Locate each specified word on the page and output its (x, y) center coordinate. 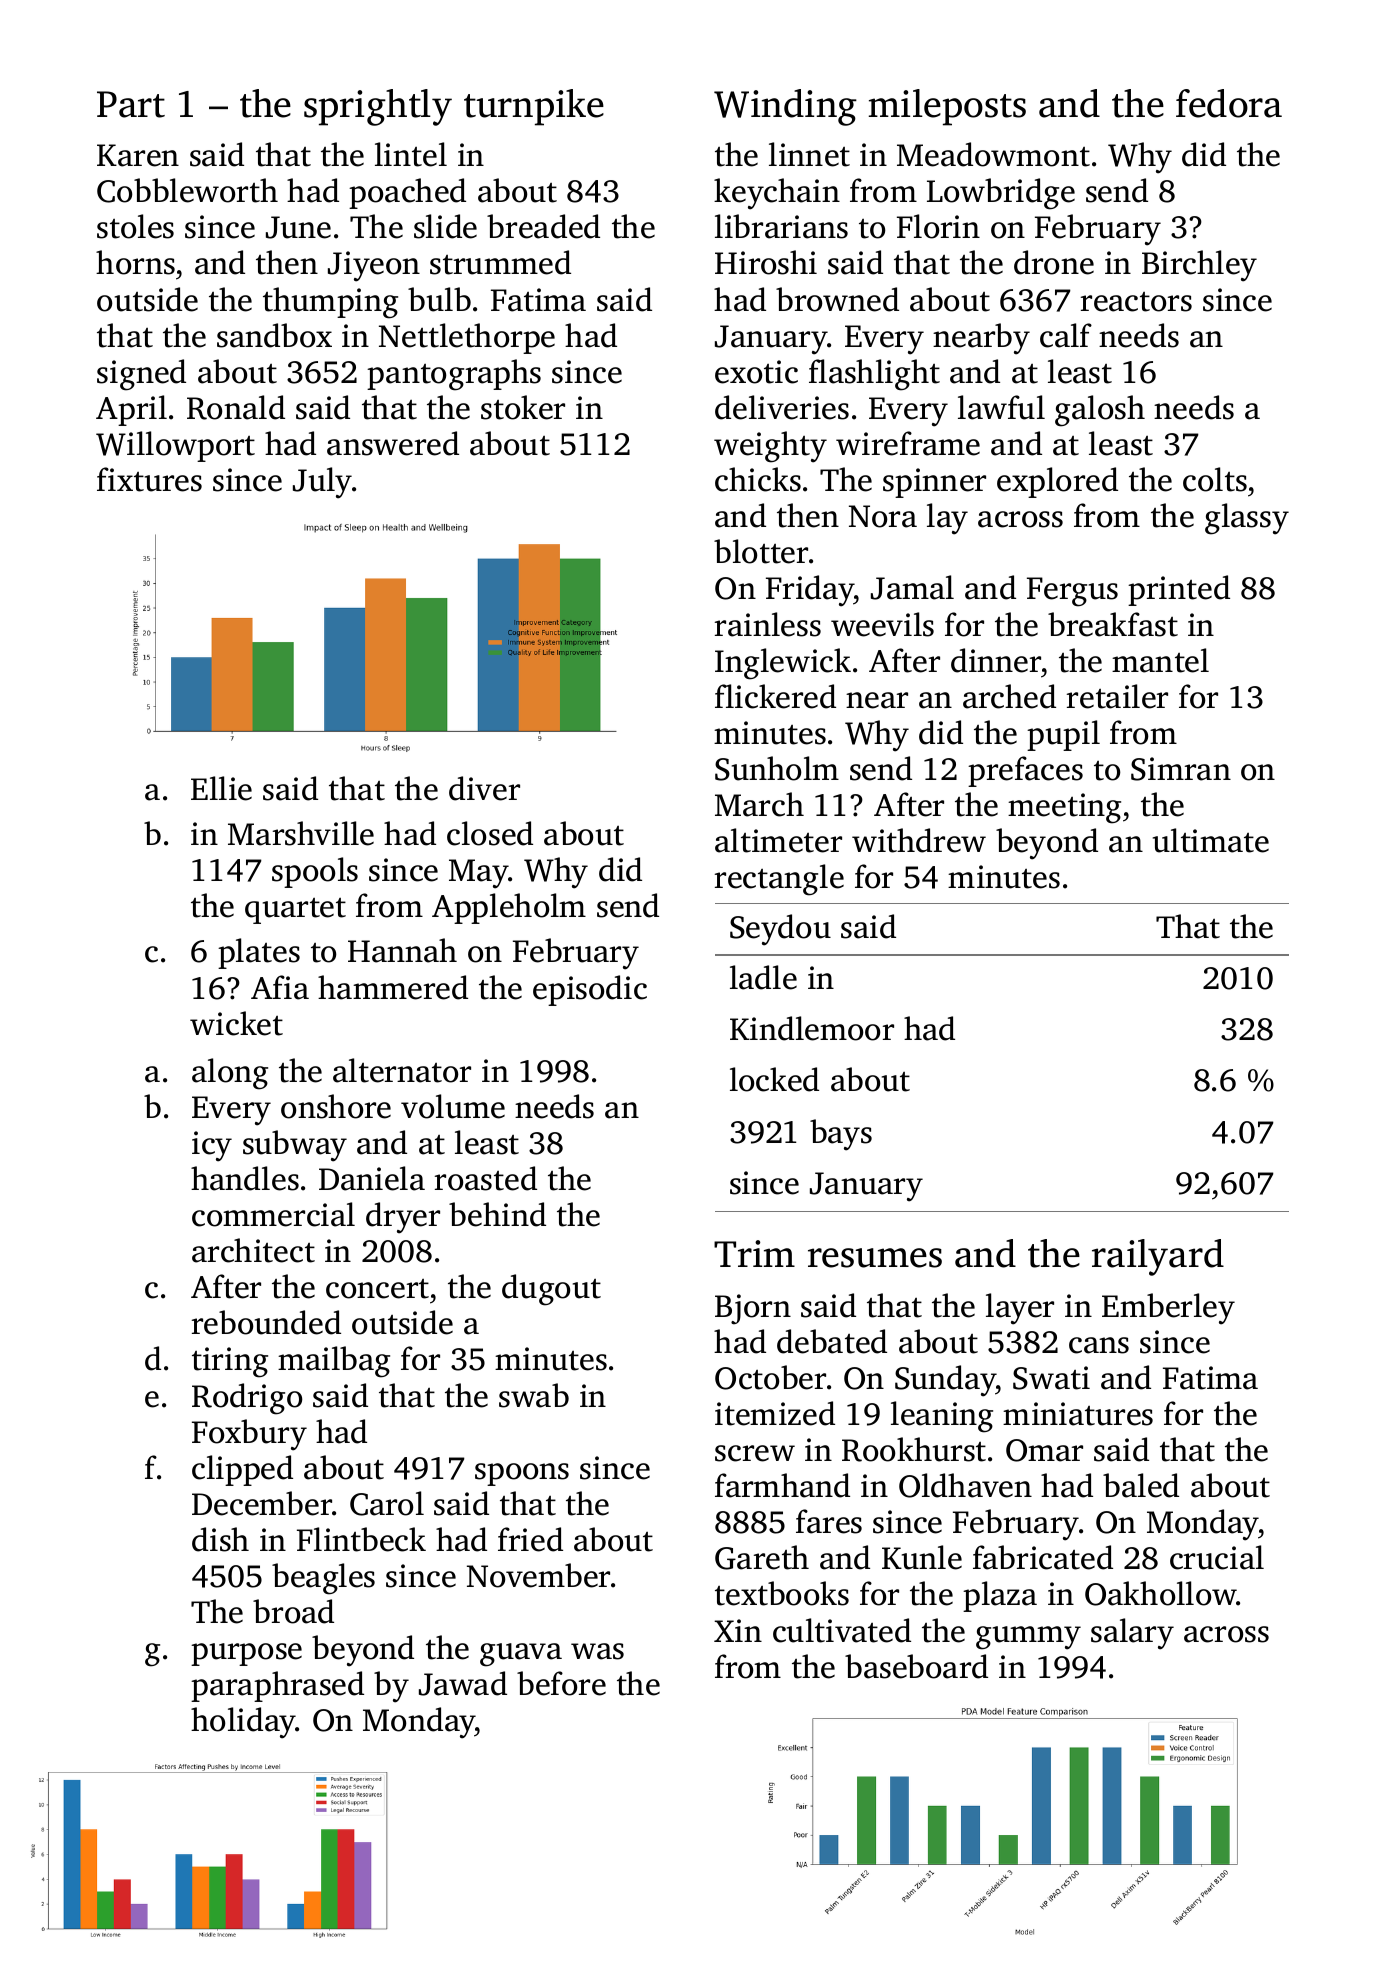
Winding (785, 107)
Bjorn (753, 1309)
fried (530, 1539)
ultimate (1211, 840)
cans (1099, 1345)
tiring (230, 1362)
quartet (295, 911)
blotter (761, 551)
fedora (1229, 103)
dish (220, 1539)
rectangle (779, 880)
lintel (411, 154)
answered (393, 443)
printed (1179, 590)
